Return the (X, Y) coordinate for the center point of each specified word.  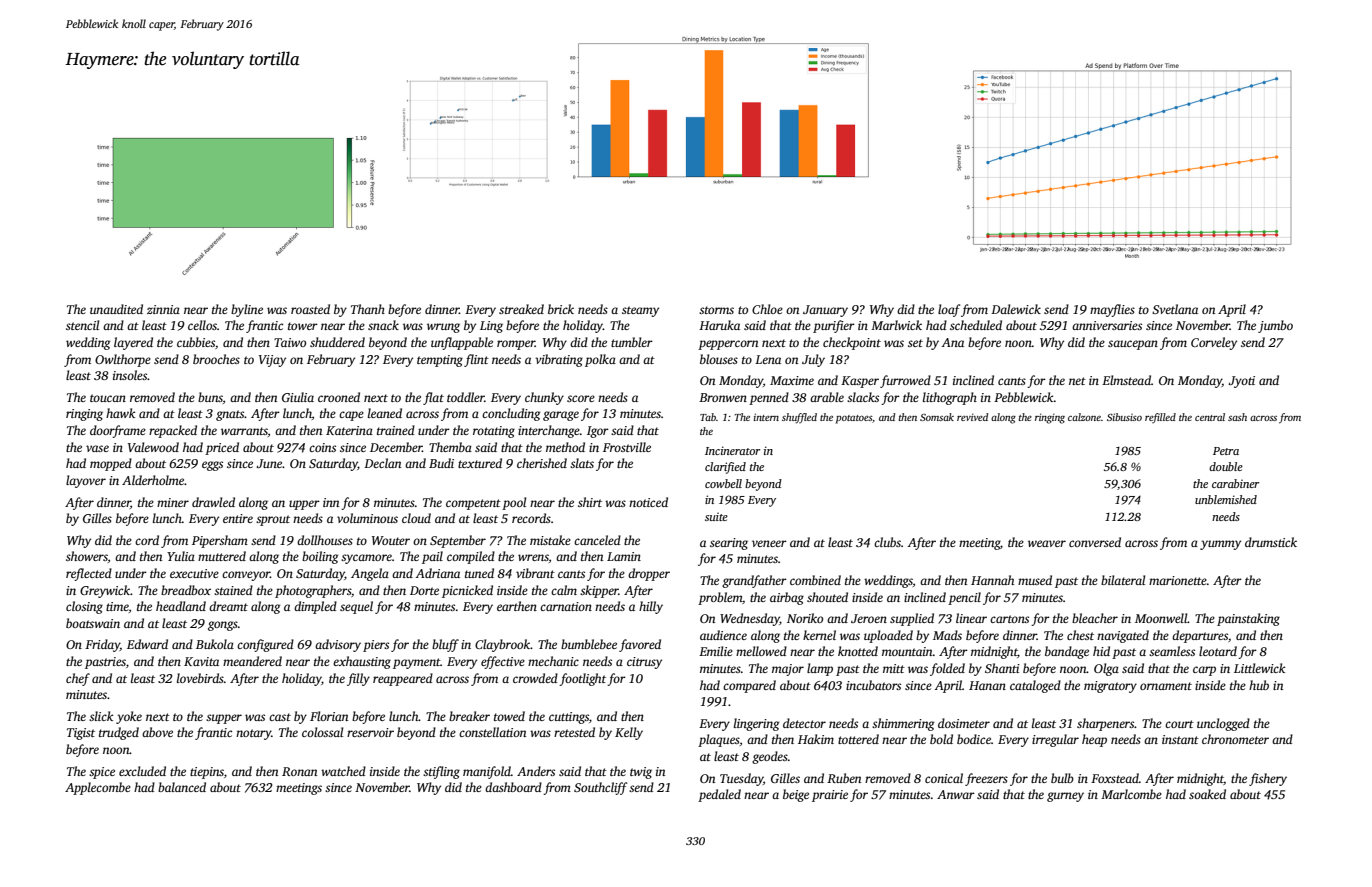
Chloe (767, 309)
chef (78, 679)
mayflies (1112, 310)
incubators (873, 685)
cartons (1009, 619)
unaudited (116, 309)
